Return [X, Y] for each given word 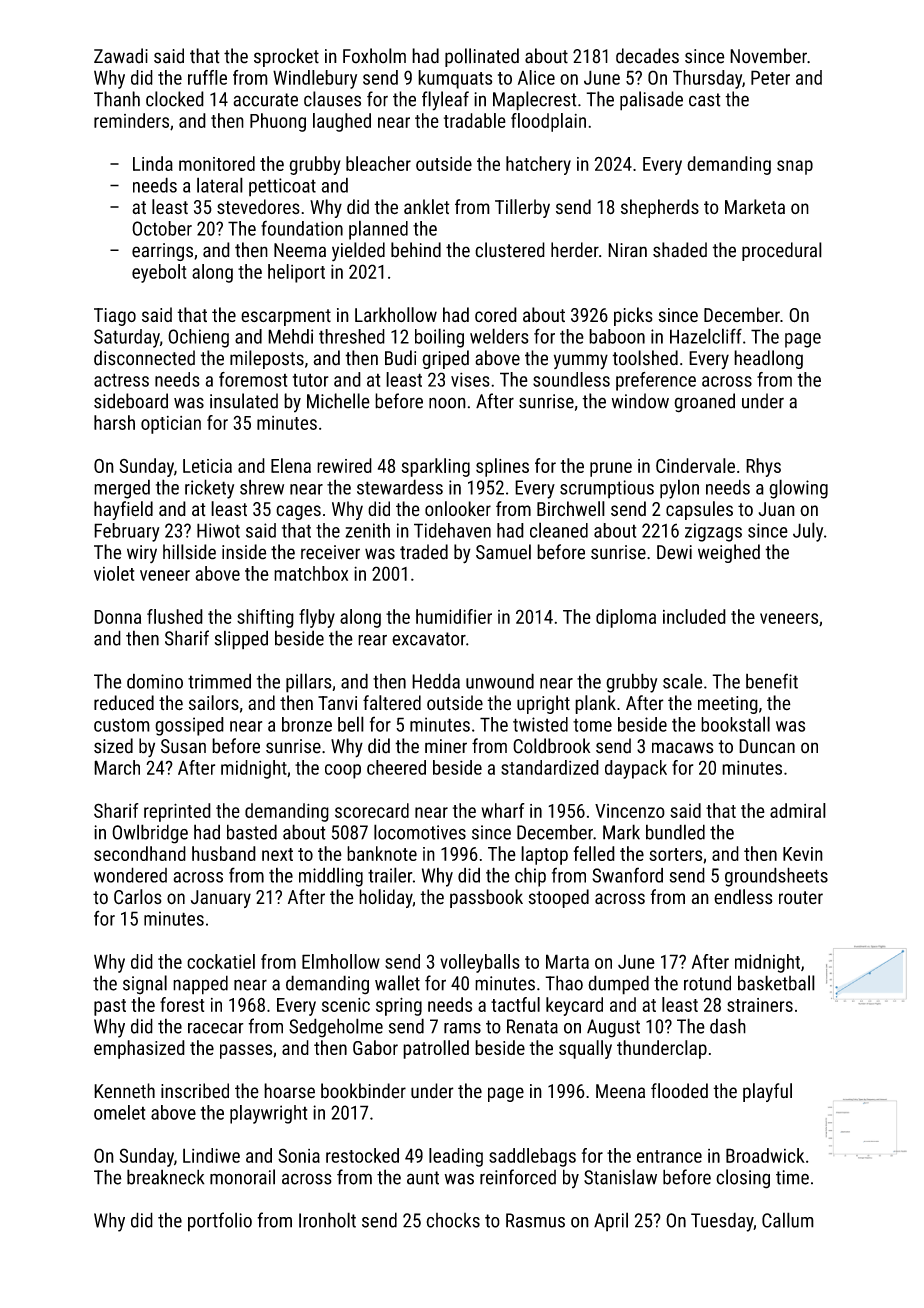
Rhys [763, 467]
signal [145, 985]
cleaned [559, 530]
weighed [729, 553]
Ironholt [327, 1220]
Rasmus [535, 1220]
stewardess [400, 487]
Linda [153, 163]
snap [795, 167]
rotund [707, 983]
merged [122, 489]
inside [244, 552]
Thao [564, 983]
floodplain [548, 122]
